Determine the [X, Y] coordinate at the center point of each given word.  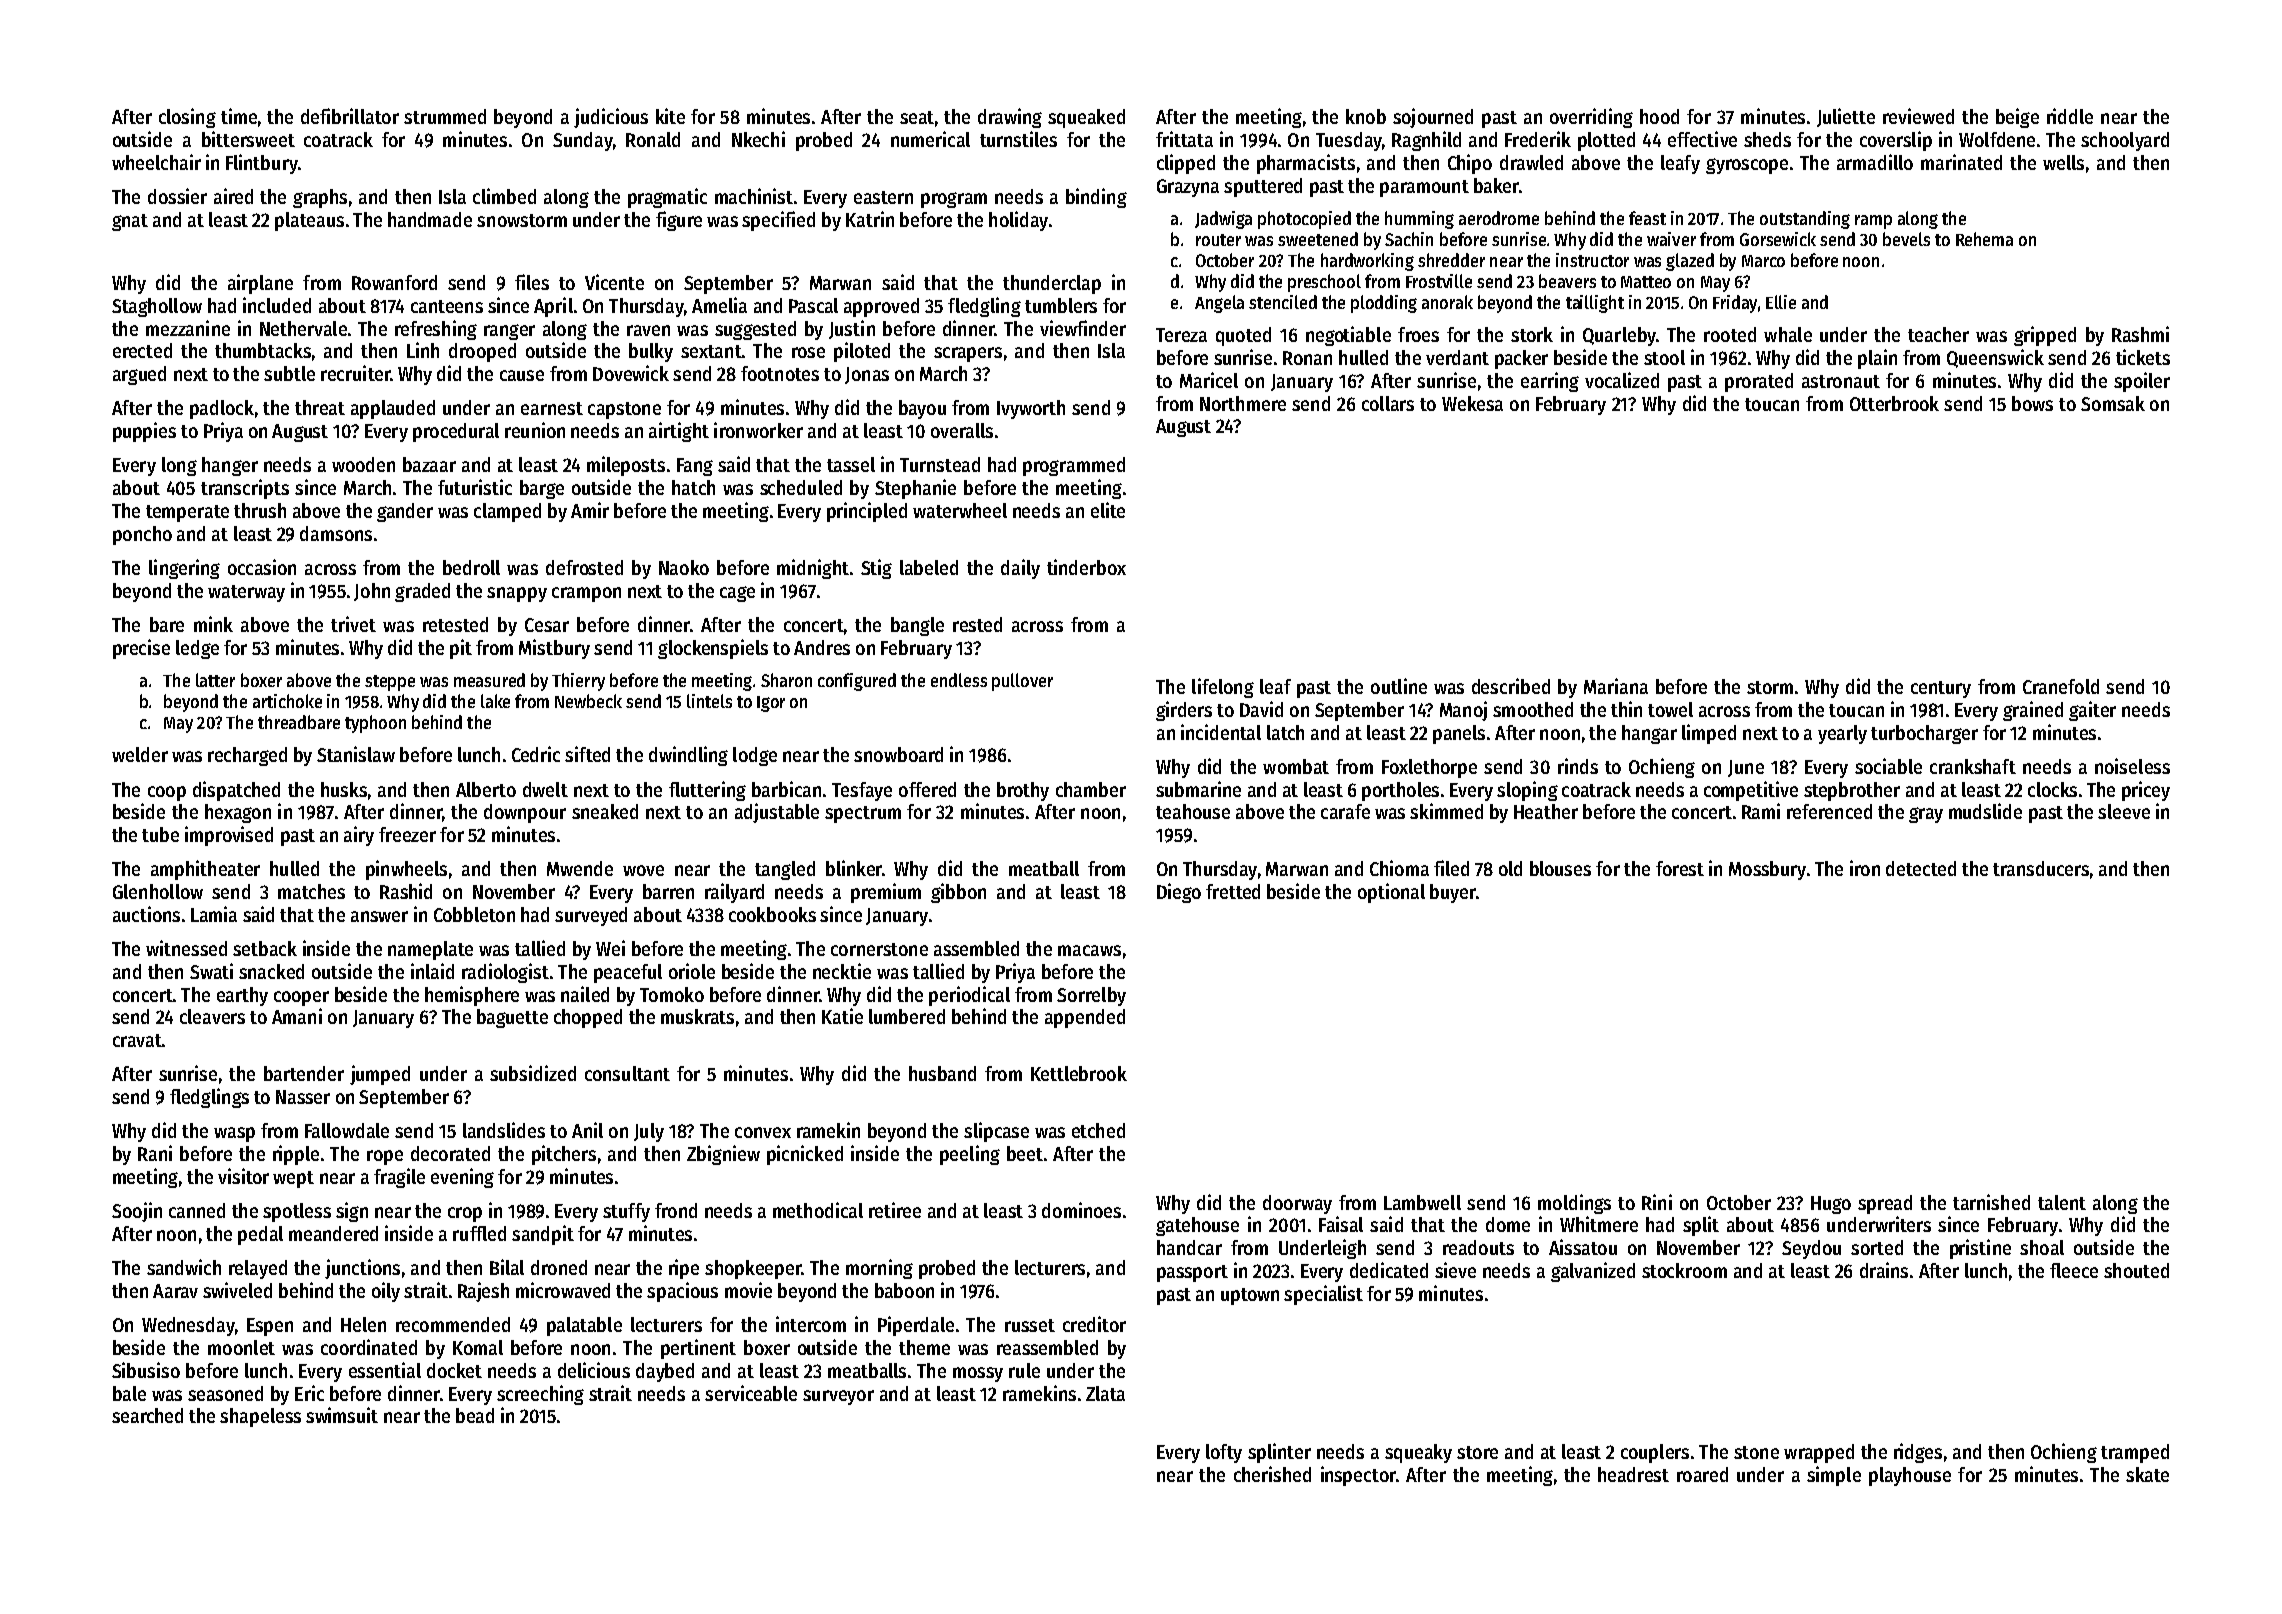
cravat [137, 1040]
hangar [1649, 734]
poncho [142, 535]
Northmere [1243, 403]
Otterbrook [1894, 403]
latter [215, 680]
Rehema [1984, 239]
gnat [130, 222]
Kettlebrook [1079, 1073]
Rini [1657, 1202]
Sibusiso [146, 1370]
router [1218, 240]
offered [927, 789]
